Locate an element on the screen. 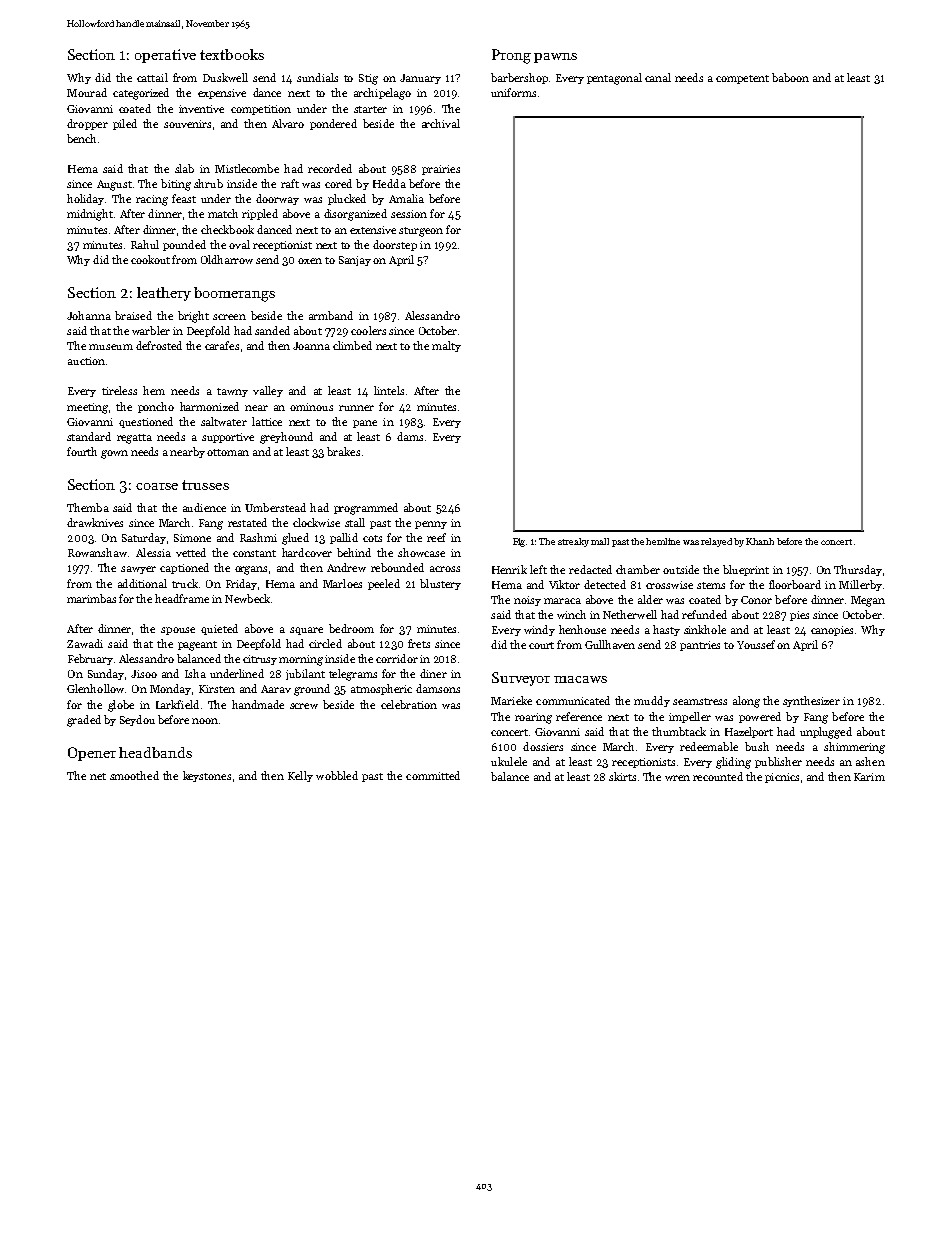 Image resolution: width=952 pixels, height=1233 pixels. armband is located at coordinates (331, 315).
